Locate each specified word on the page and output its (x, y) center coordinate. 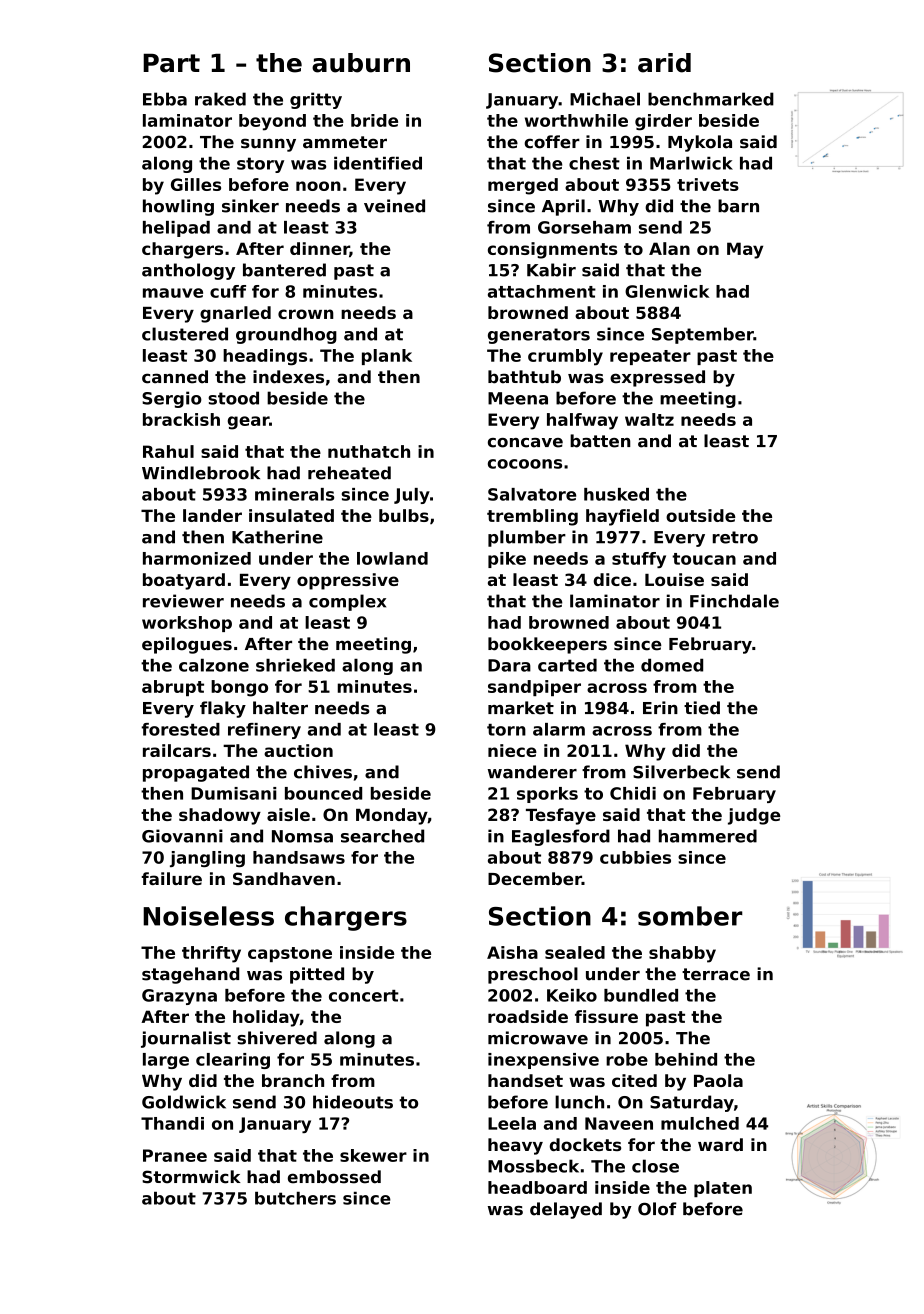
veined (394, 206)
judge (754, 816)
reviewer (183, 601)
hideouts (353, 1102)
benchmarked (711, 99)
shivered (277, 1038)
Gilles (196, 184)
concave (525, 443)
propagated (196, 773)
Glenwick (667, 291)
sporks (547, 795)
